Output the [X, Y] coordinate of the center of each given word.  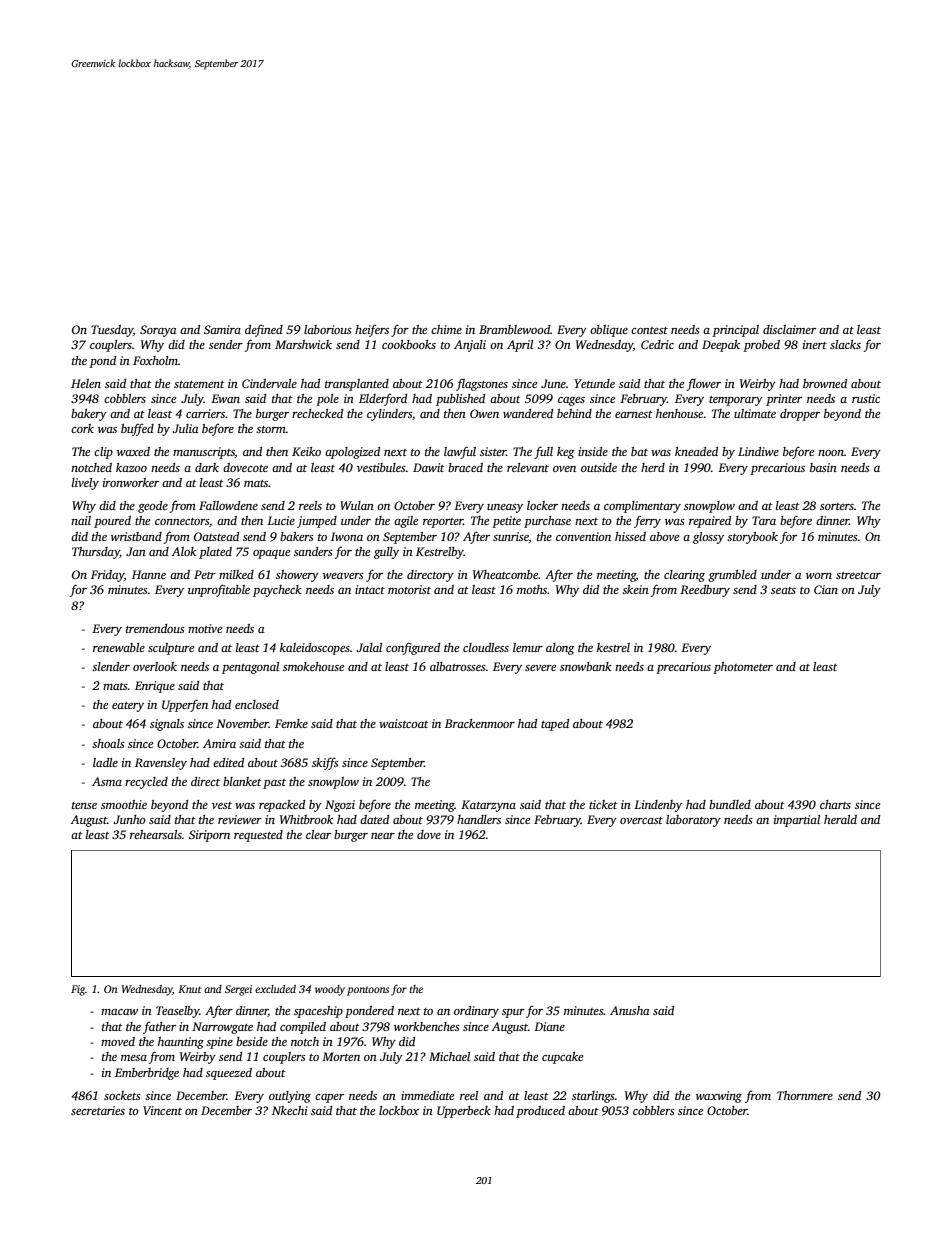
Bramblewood [514, 329]
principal [735, 331]
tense [84, 805]
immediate [427, 1095]
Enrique [155, 687]
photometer [743, 668]
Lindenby [658, 806]
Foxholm [155, 360]
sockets [122, 1095]
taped [555, 725]
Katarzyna [488, 806]
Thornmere [805, 1095]
